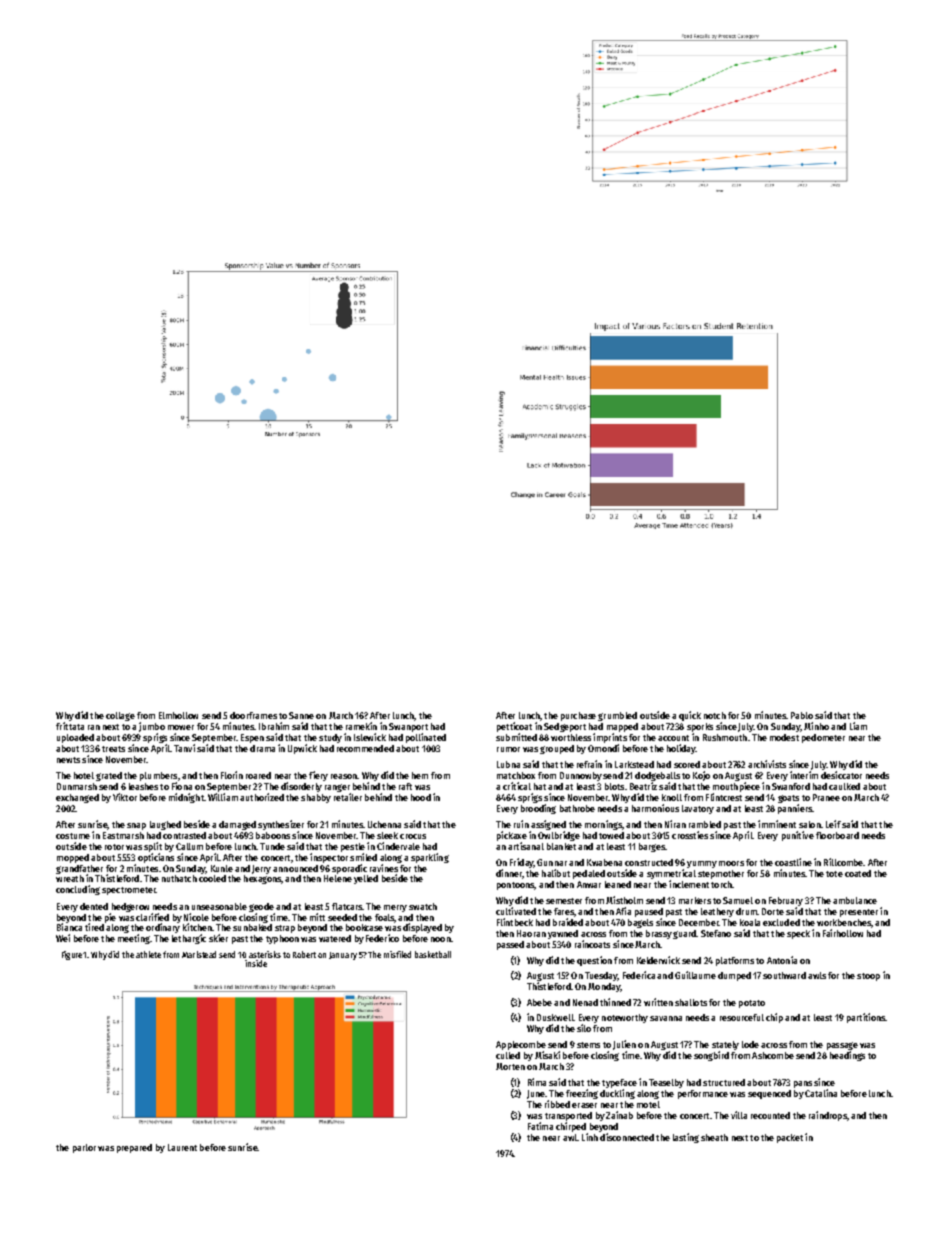 Image resolution: width=952 pixels, height=1233 pixels. I want to click on athlete, so click(148, 954).
